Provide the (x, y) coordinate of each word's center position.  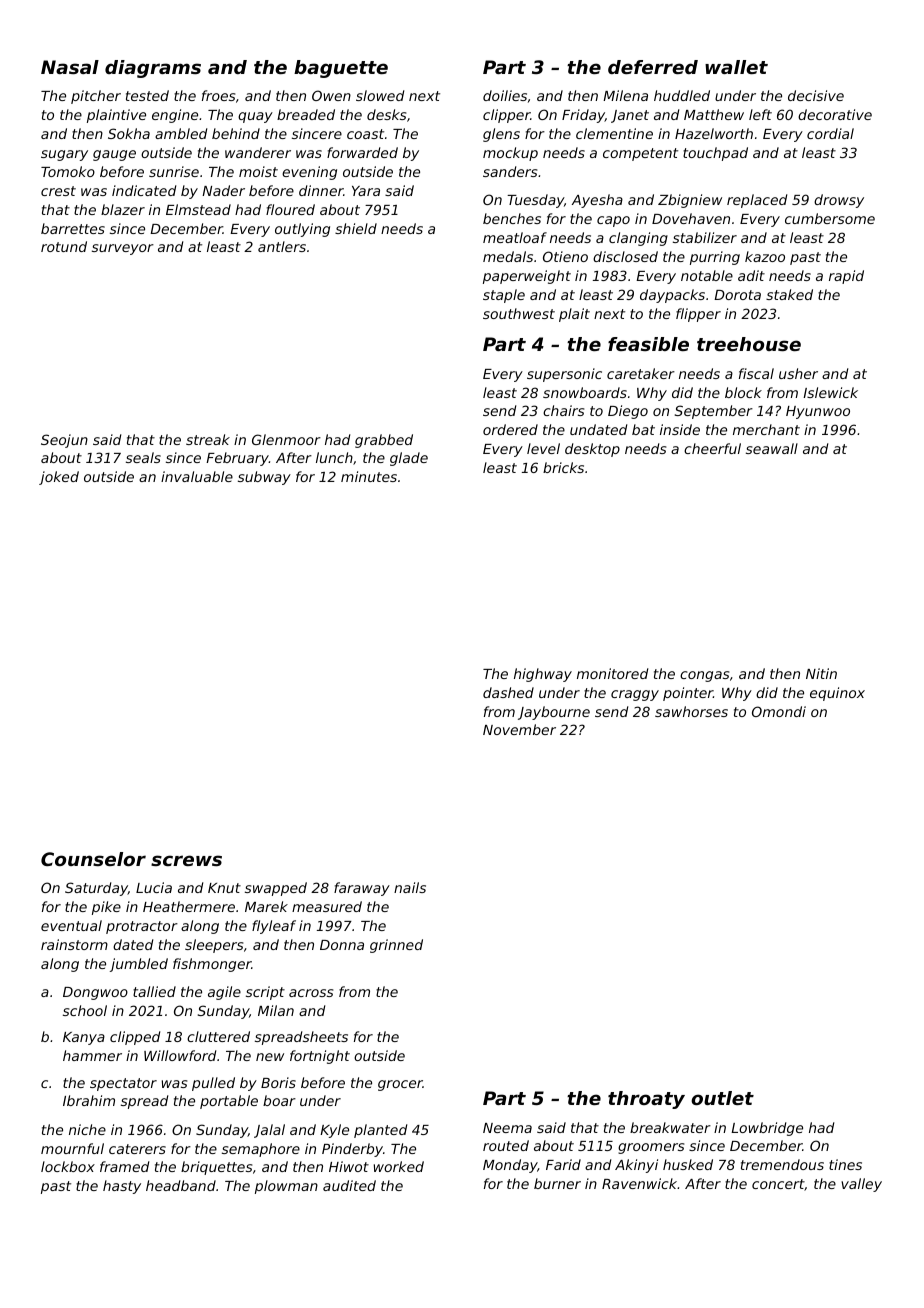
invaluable (197, 476)
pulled (213, 1084)
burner (557, 1183)
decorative (835, 114)
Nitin (821, 673)
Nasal (70, 67)
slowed (380, 95)
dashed (508, 692)
